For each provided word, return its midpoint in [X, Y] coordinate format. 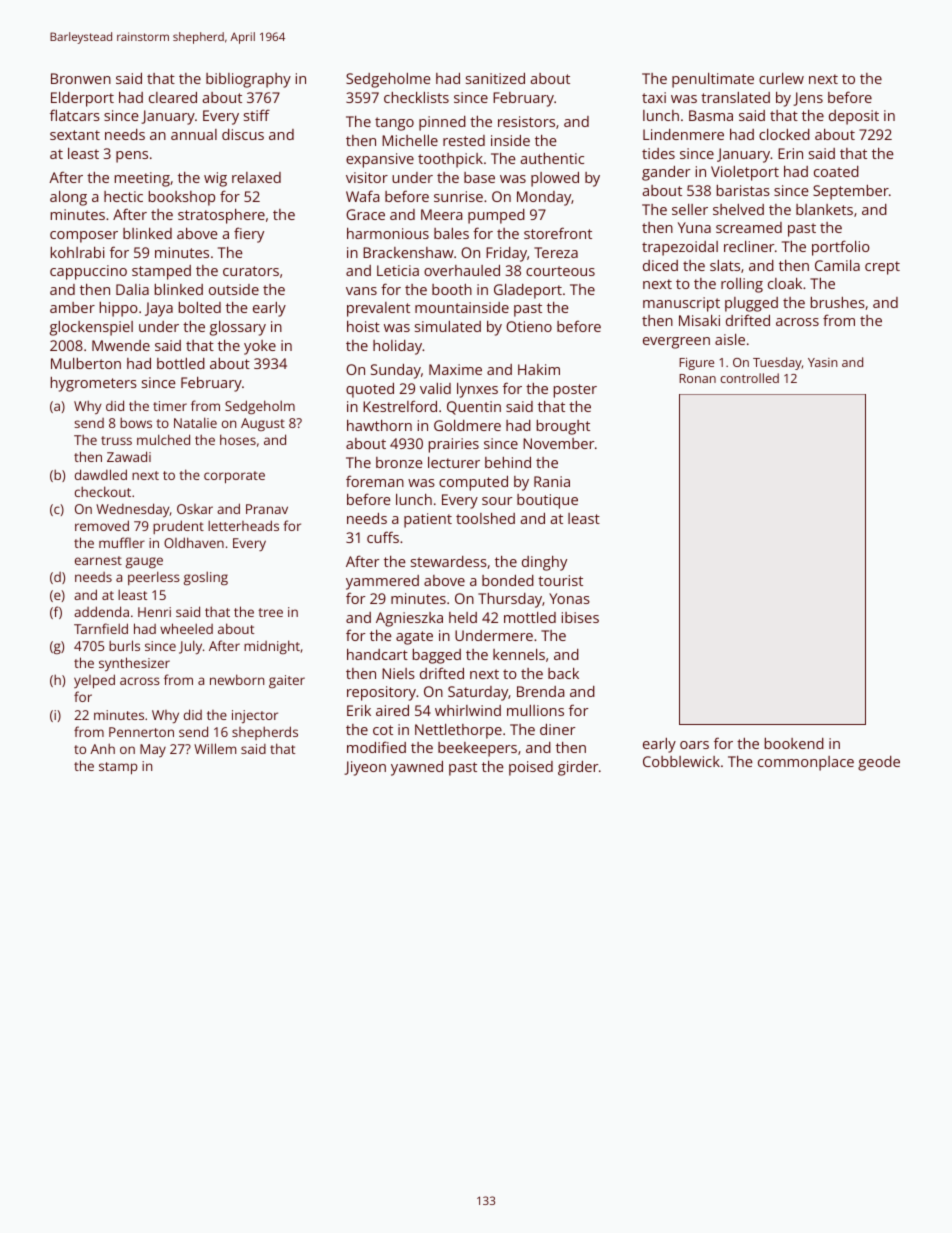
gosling [206, 578]
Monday [544, 198]
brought [563, 427]
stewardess [449, 561]
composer [84, 237]
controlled [749, 378]
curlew [781, 78]
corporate [234, 477]
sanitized [495, 78]
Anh [102, 748]
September [851, 192]
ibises [580, 617]
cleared [173, 97]
